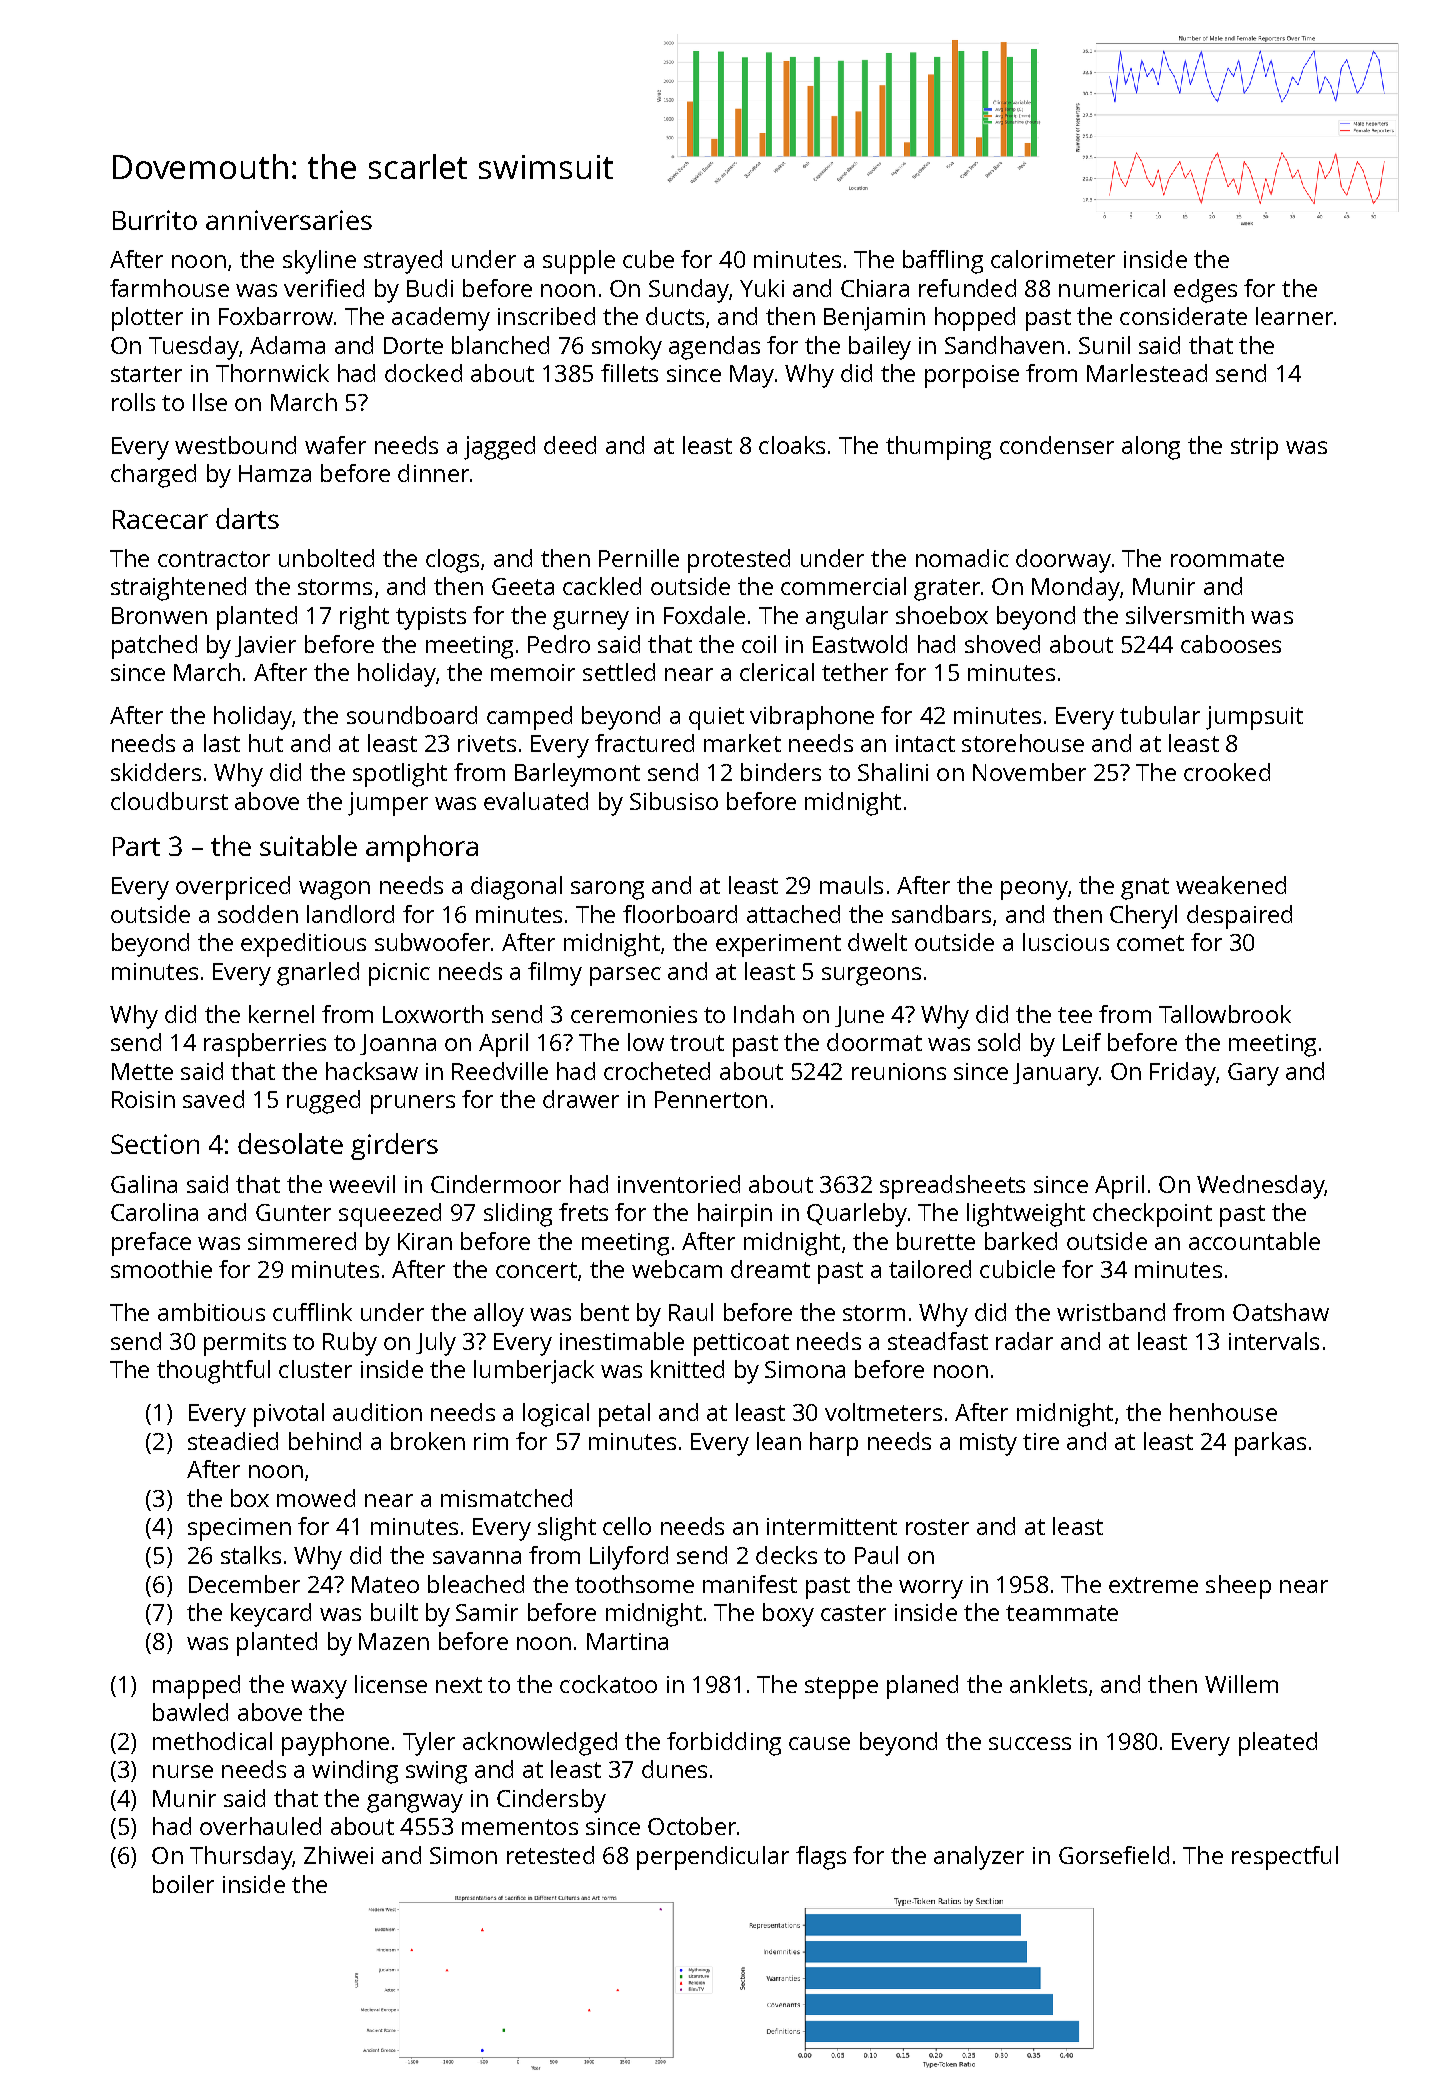 The height and width of the page is (2100, 1450). What do you see at coordinates (289, 220) in the page?
I see `anniversaries` at bounding box center [289, 220].
